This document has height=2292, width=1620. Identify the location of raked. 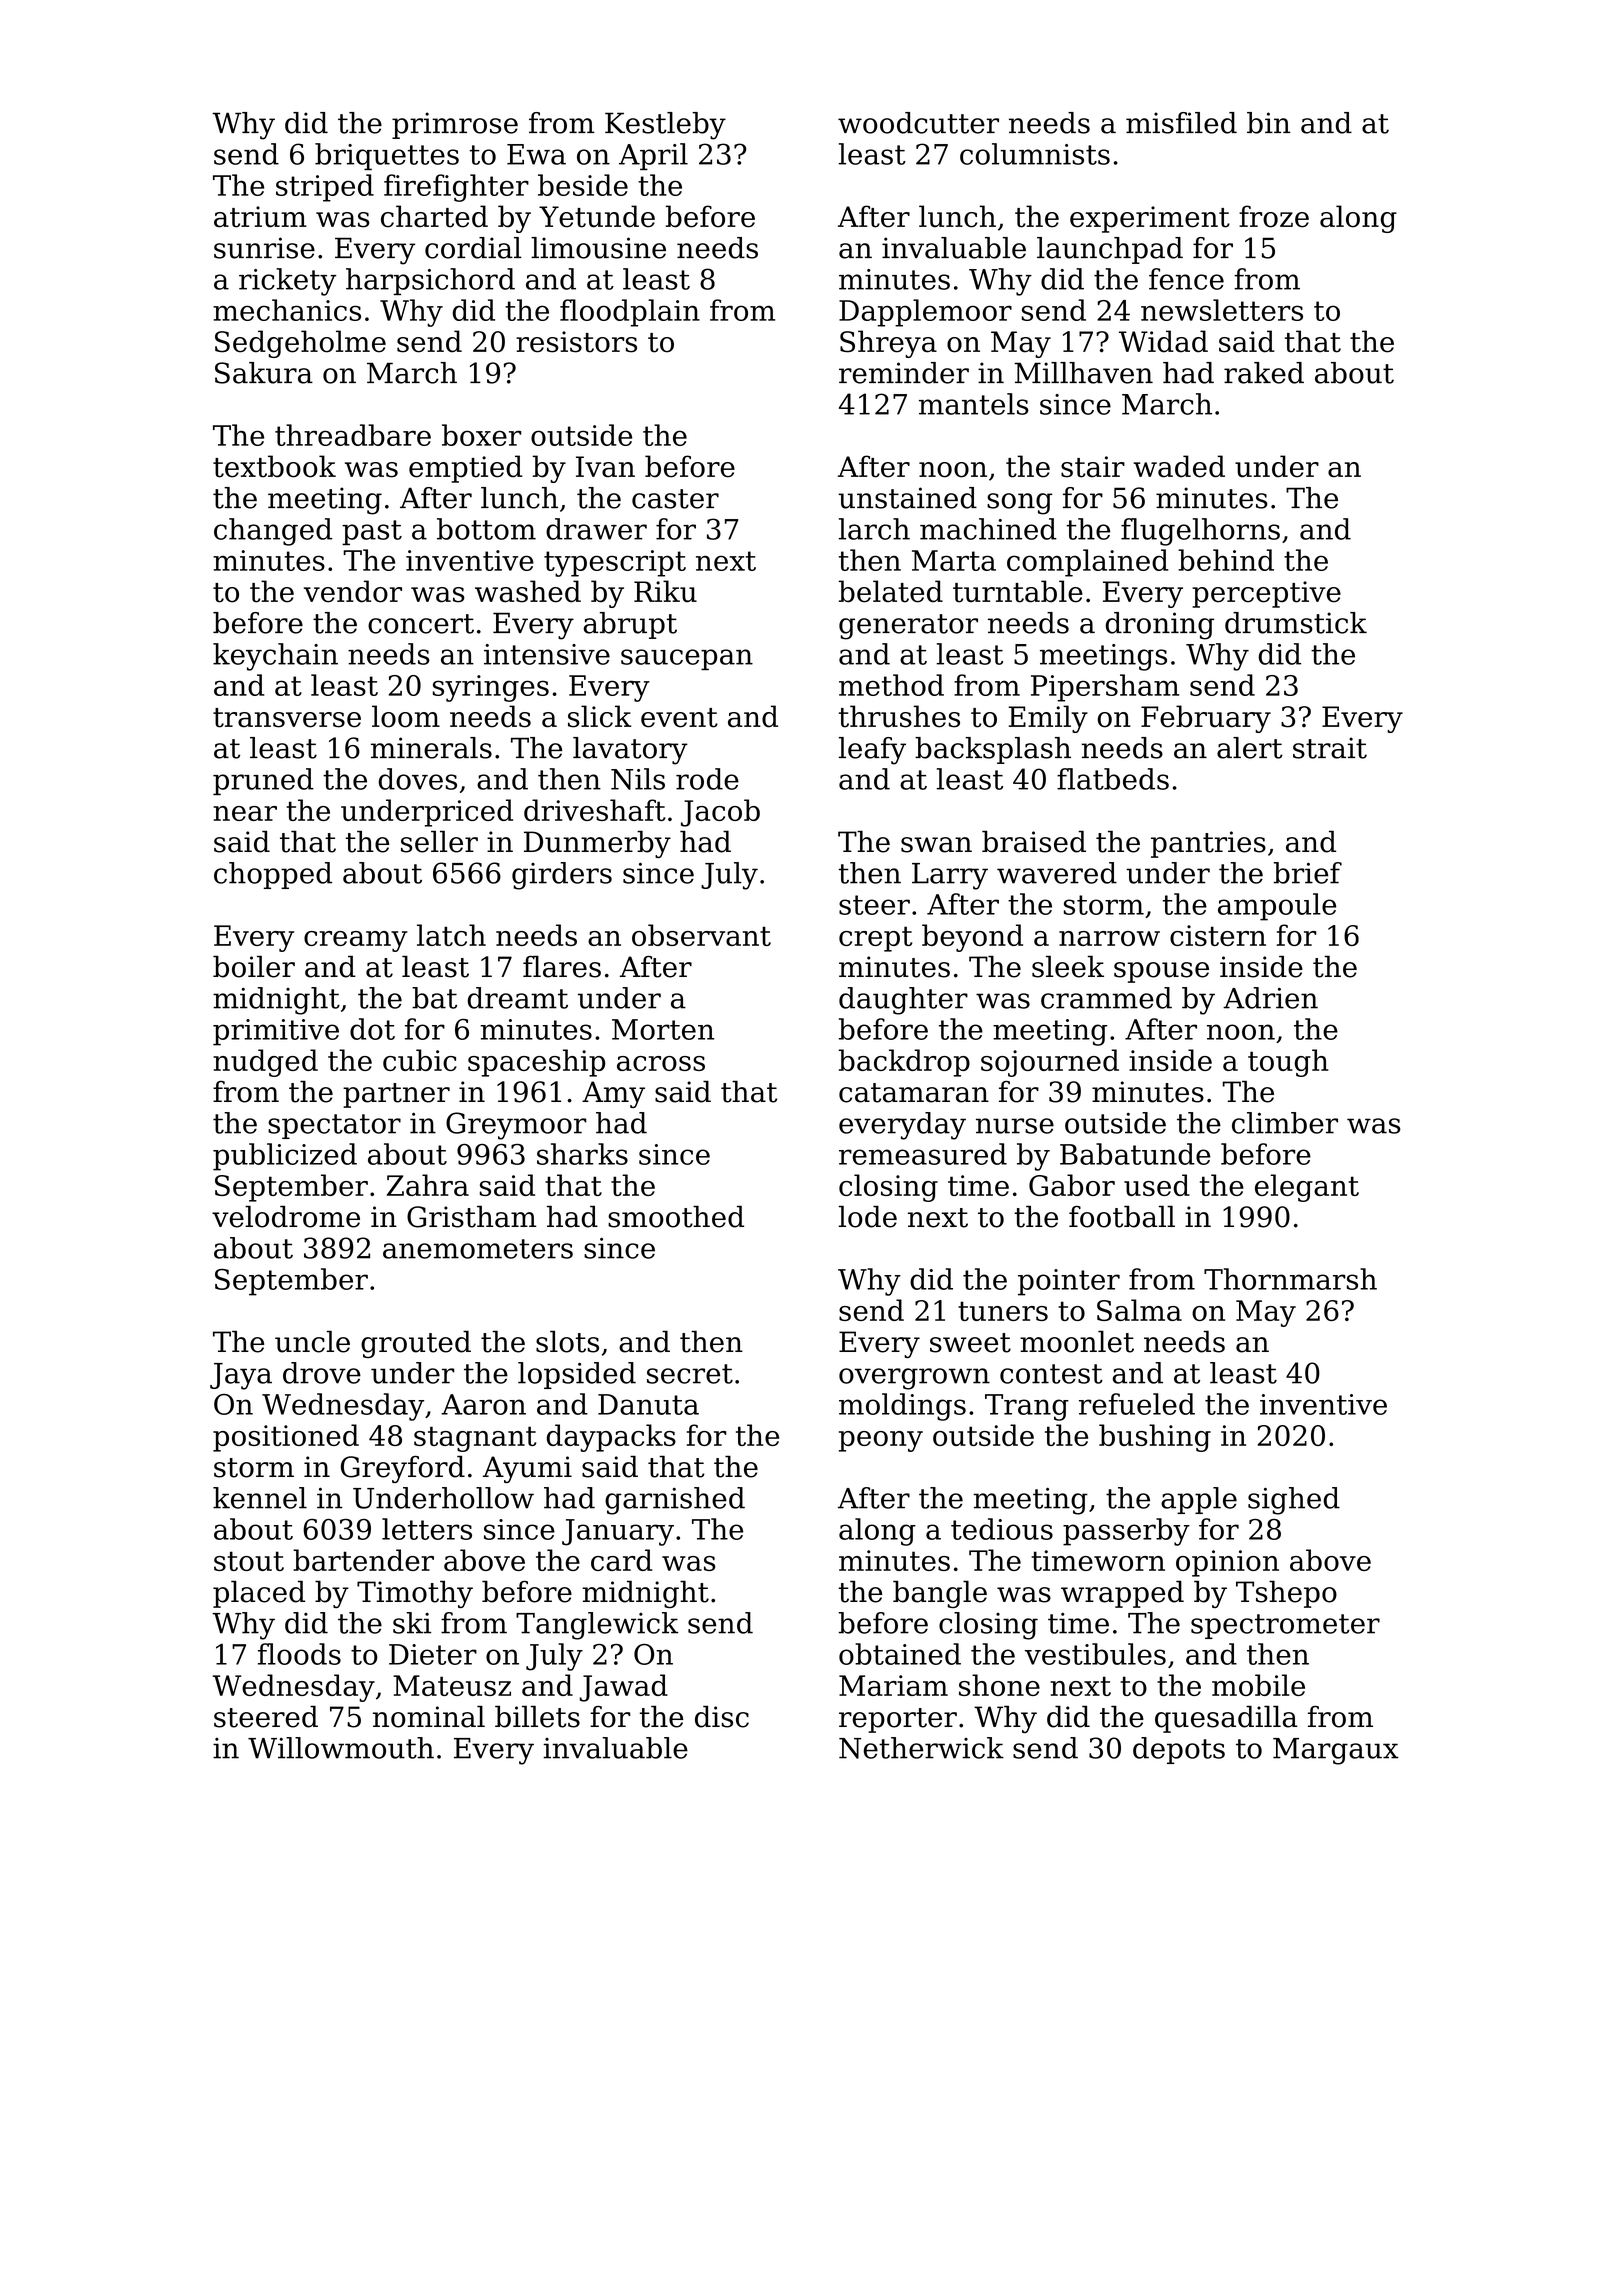
(1264, 373).
